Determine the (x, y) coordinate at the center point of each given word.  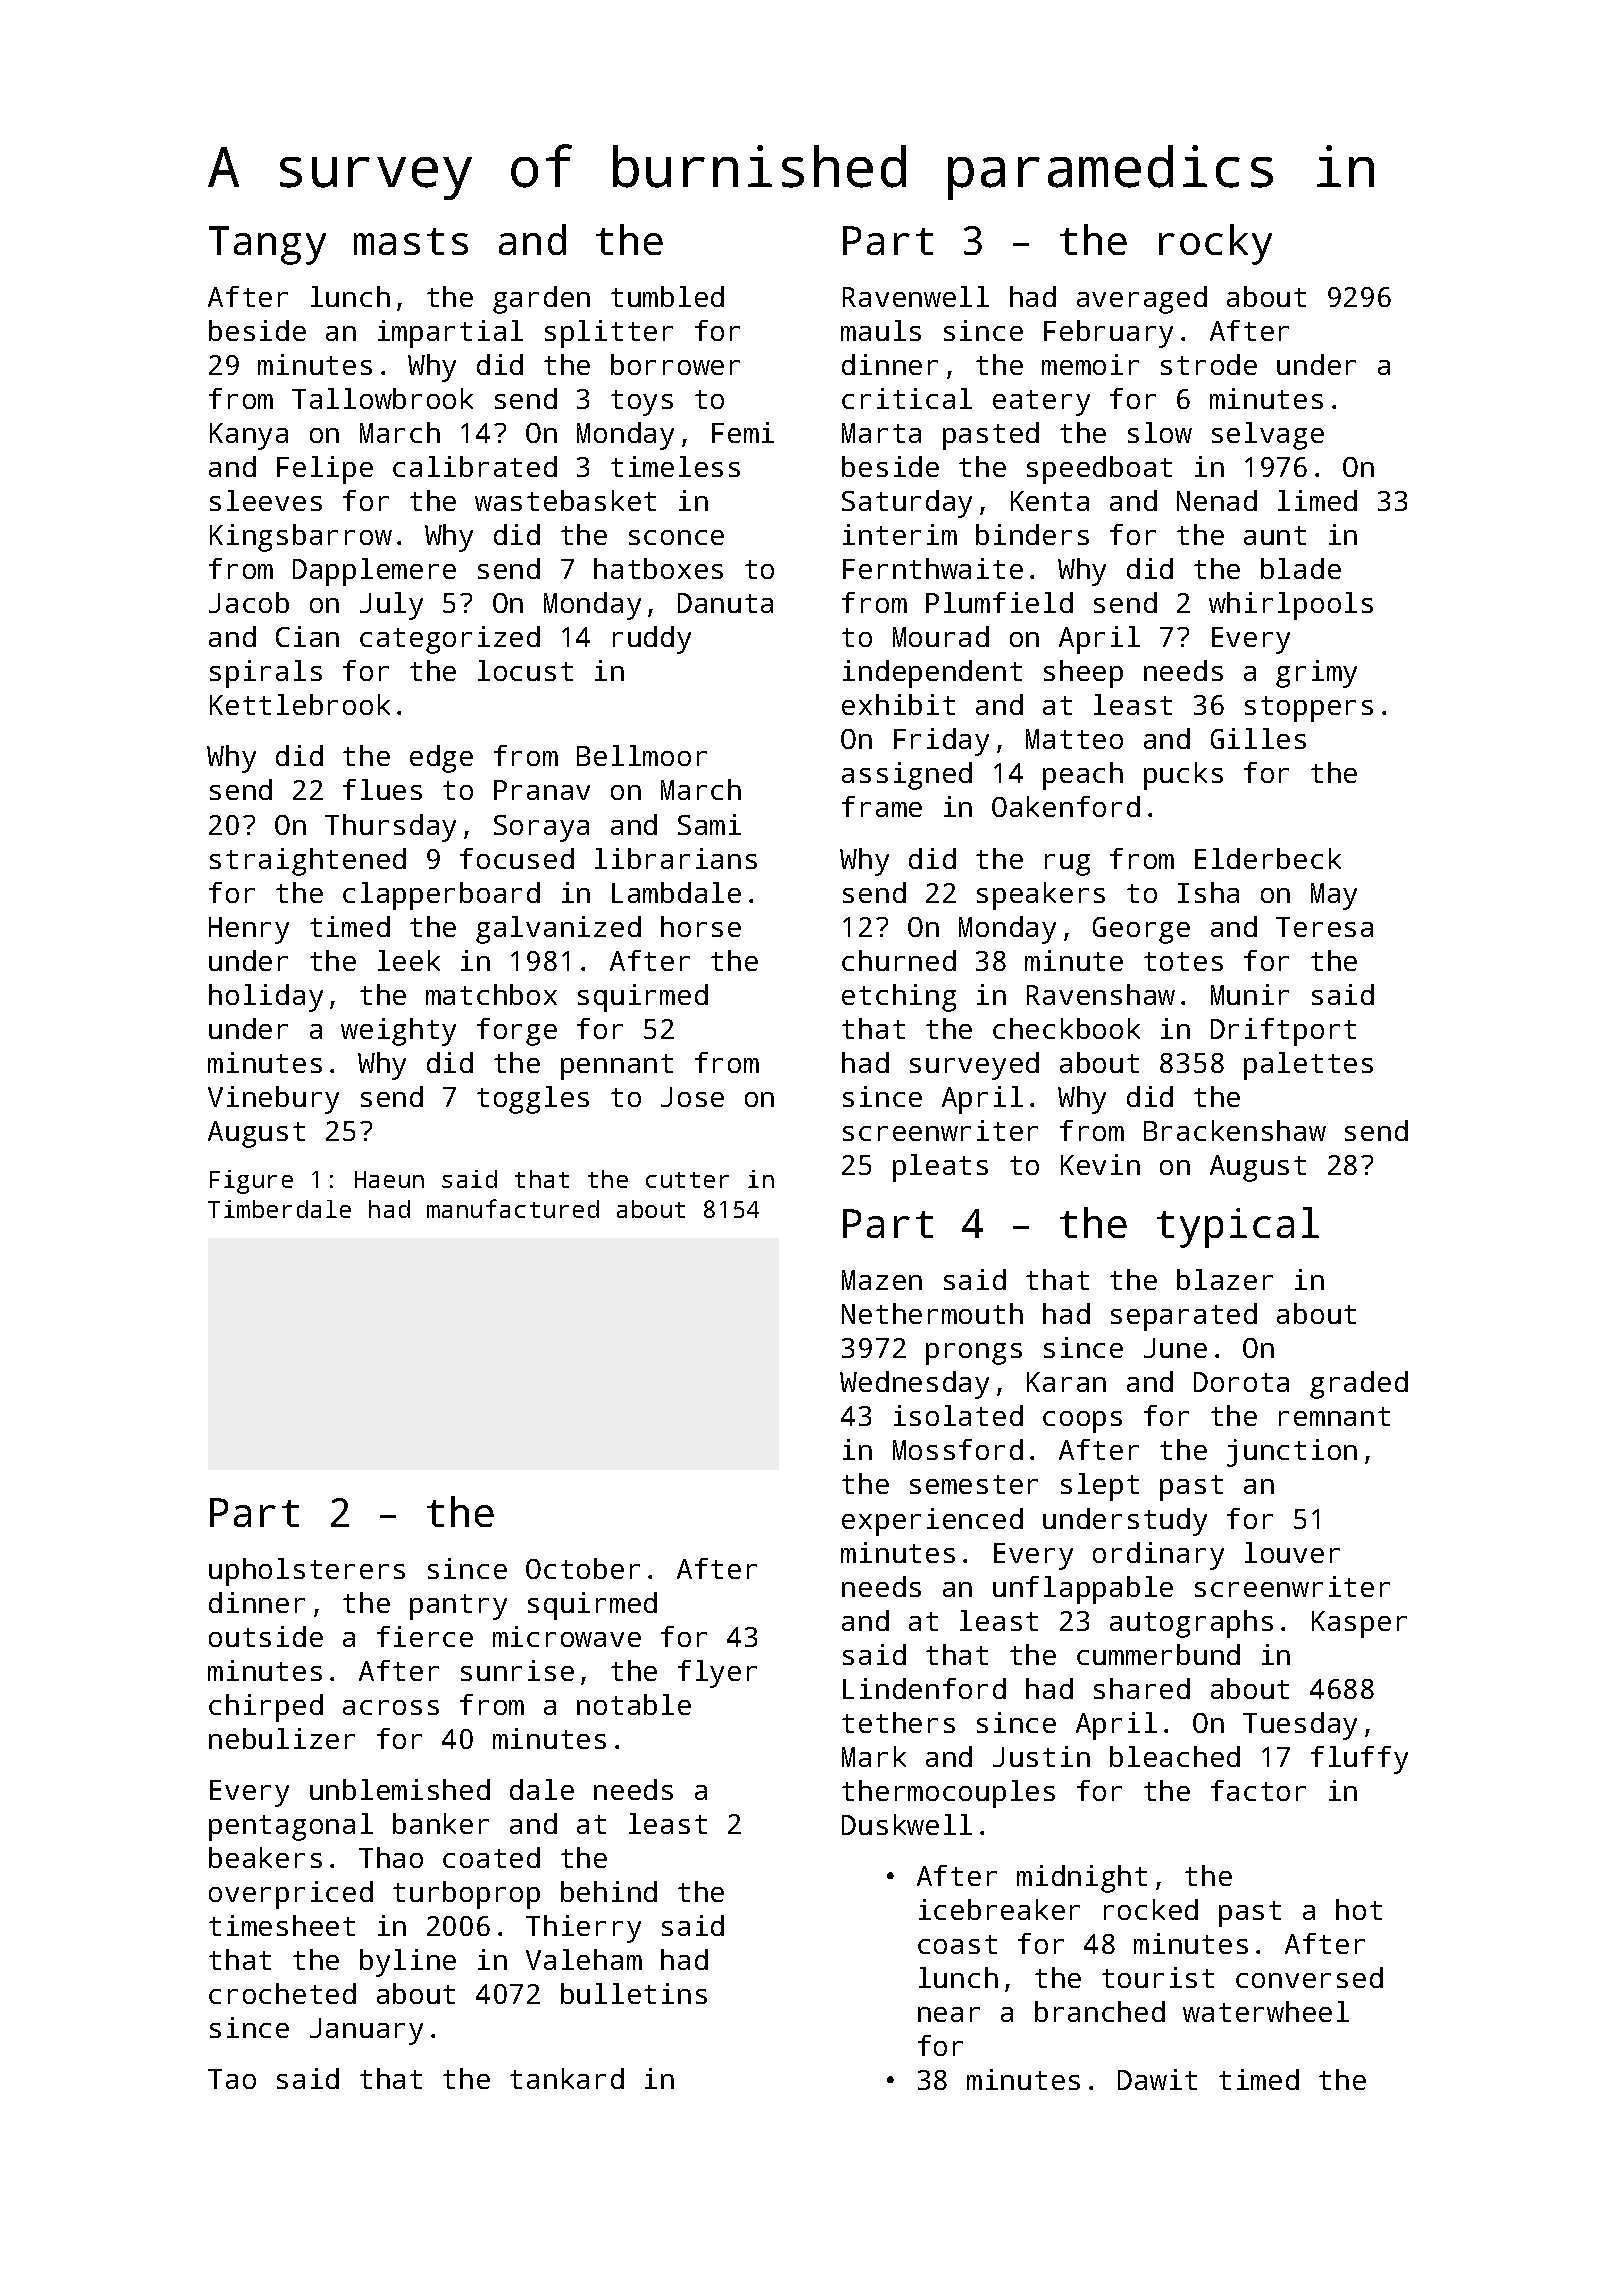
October (583, 1568)
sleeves (266, 500)
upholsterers (307, 1572)
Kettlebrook (300, 704)
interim (900, 534)
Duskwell (907, 1824)
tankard (567, 2078)
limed (1317, 500)
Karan (1066, 1382)
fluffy (1359, 1760)
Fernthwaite (933, 568)
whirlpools (1291, 606)
